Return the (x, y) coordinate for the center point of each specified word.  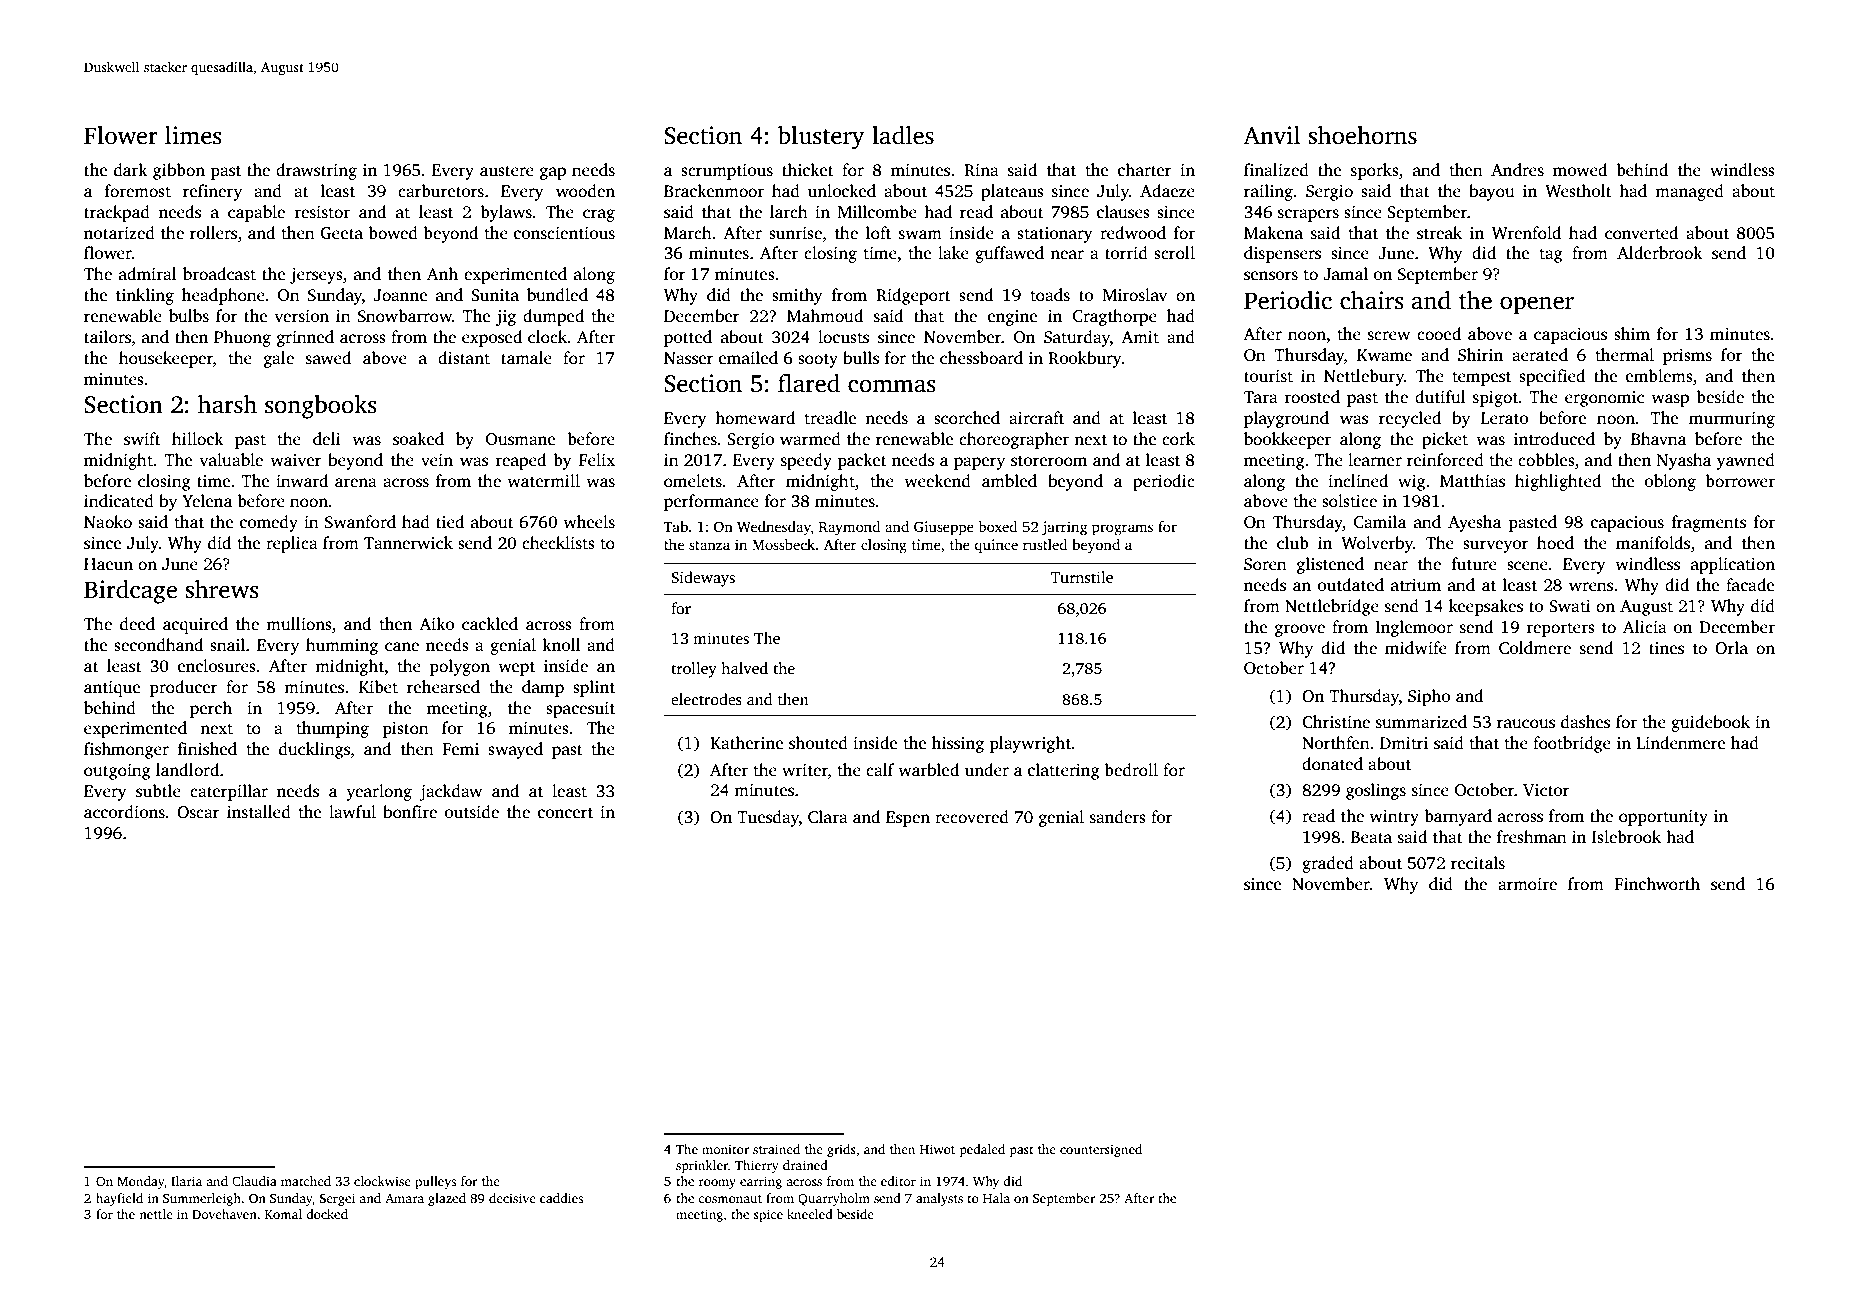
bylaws (506, 213)
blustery (821, 138)
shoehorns (1362, 135)
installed (259, 812)
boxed (998, 526)
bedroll (1131, 770)
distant (464, 358)
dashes (1585, 722)
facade (1750, 584)
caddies (561, 1198)
